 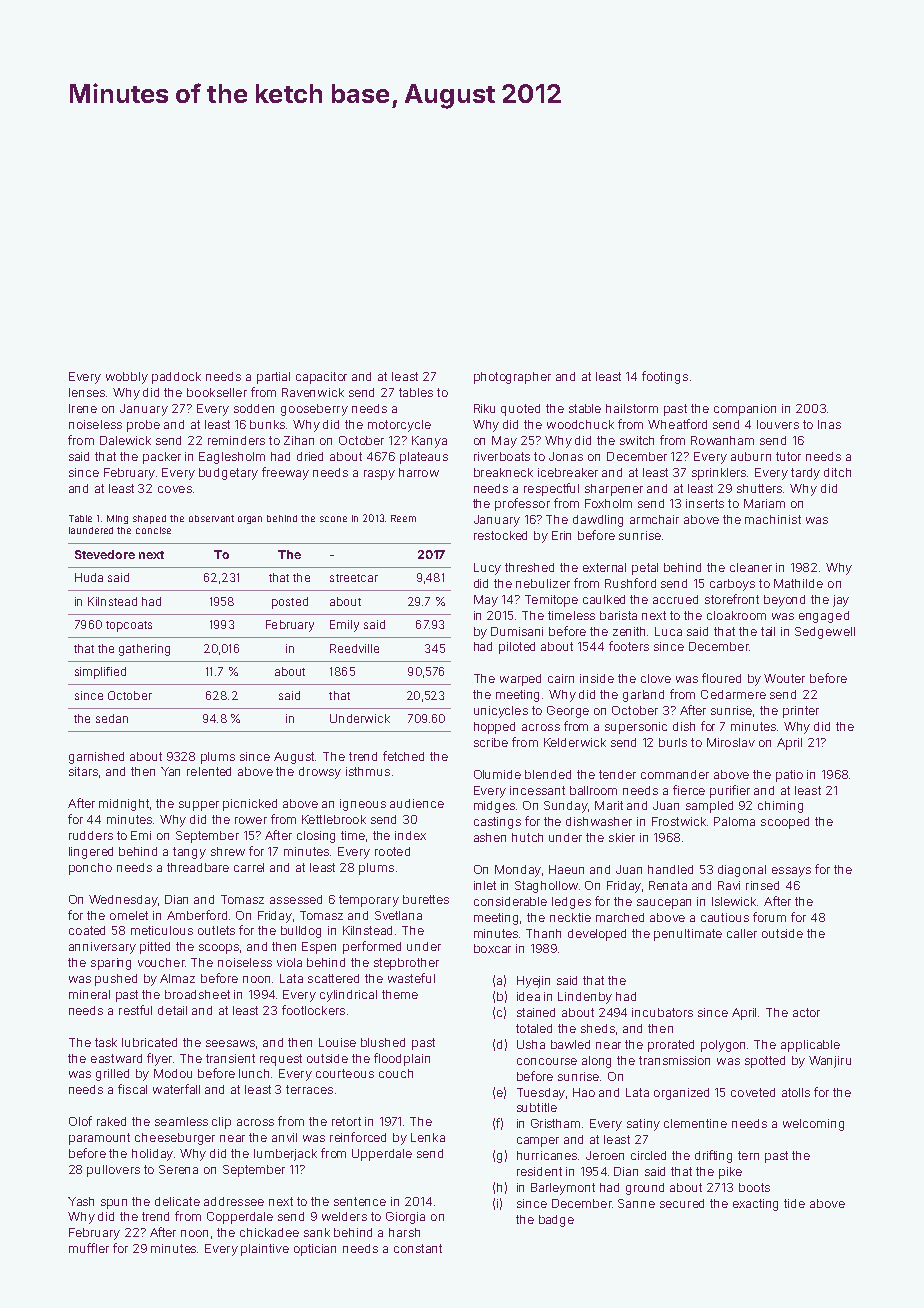 What do you see at coordinates (662, 1012) in the document?
I see `incubators` at bounding box center [662, 1012].
